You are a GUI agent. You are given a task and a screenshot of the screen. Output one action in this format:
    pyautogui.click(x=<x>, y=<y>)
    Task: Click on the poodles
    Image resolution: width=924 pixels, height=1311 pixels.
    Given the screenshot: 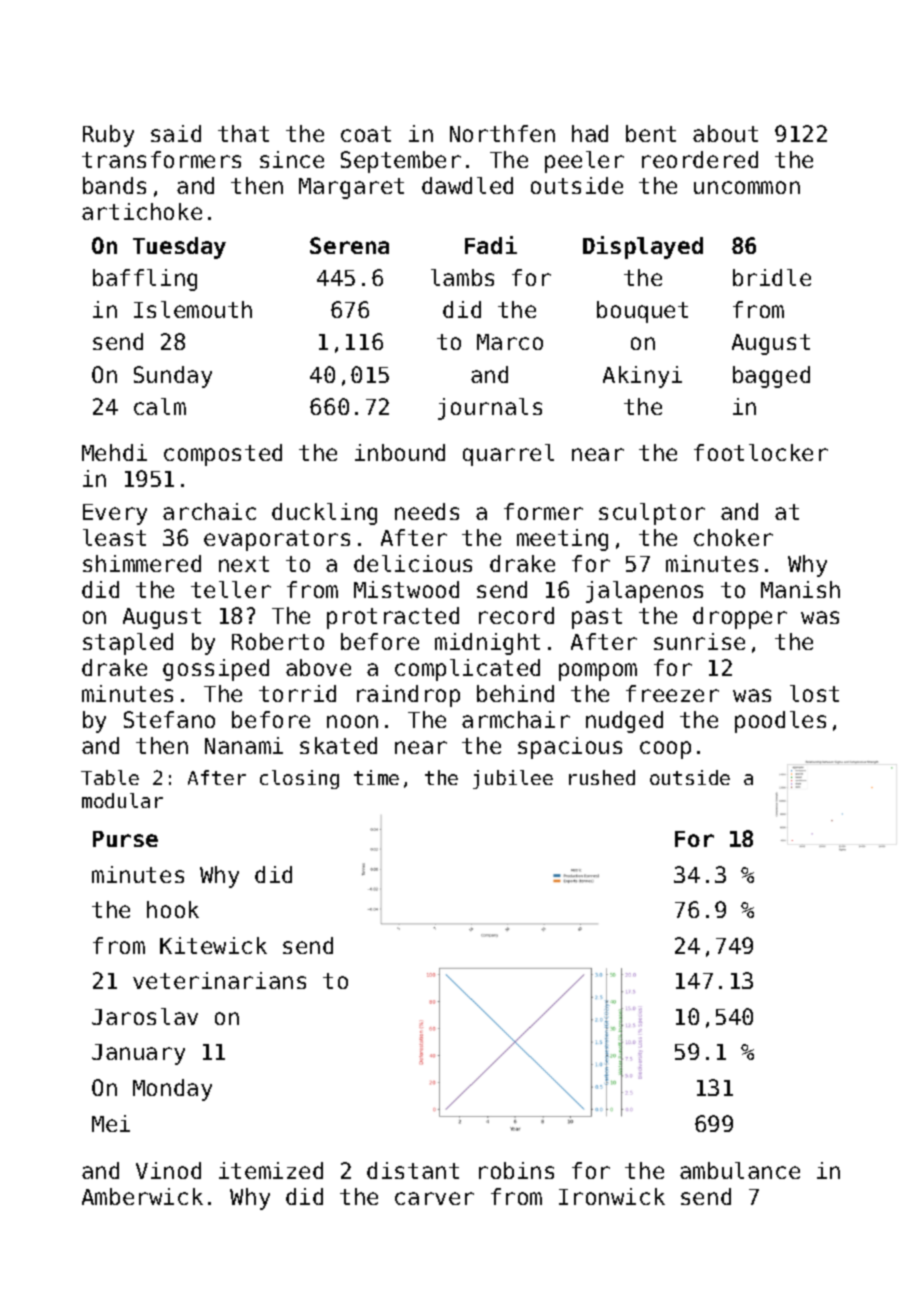 What is the action you would take?
    pyautogui.click(x=780, y=722)
